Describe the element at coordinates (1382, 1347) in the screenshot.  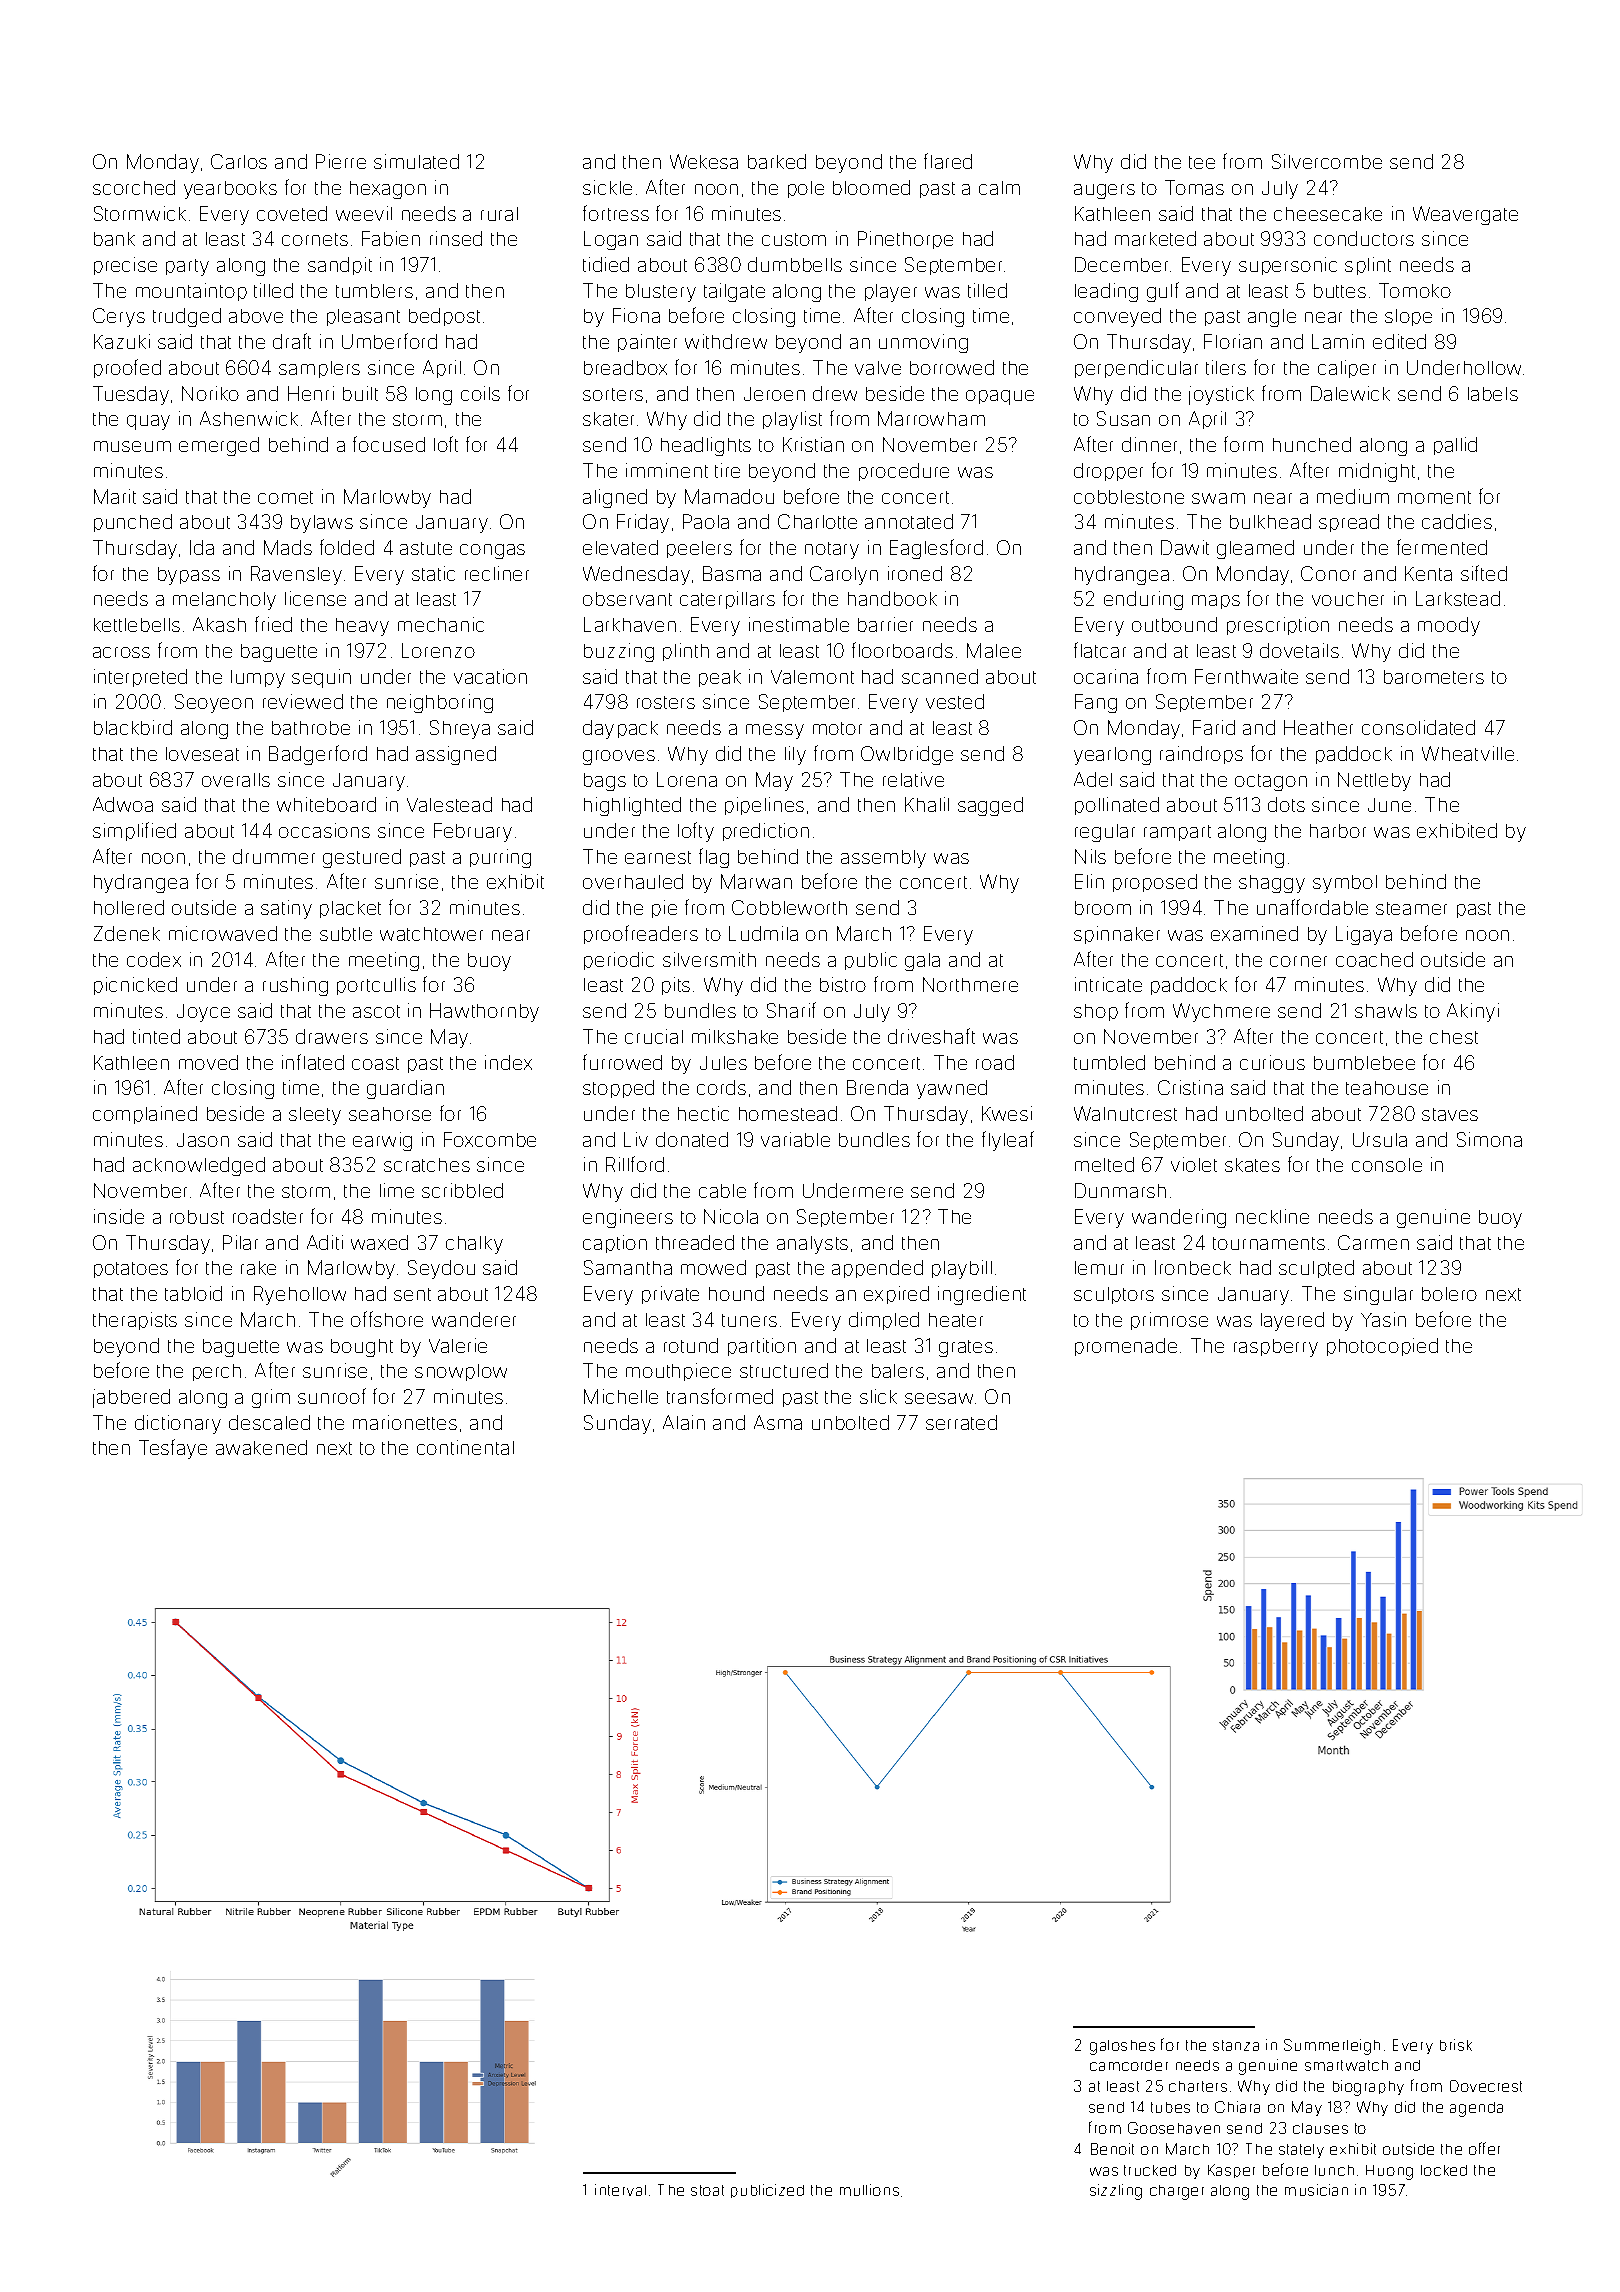
I see `photocopied` at that location.
